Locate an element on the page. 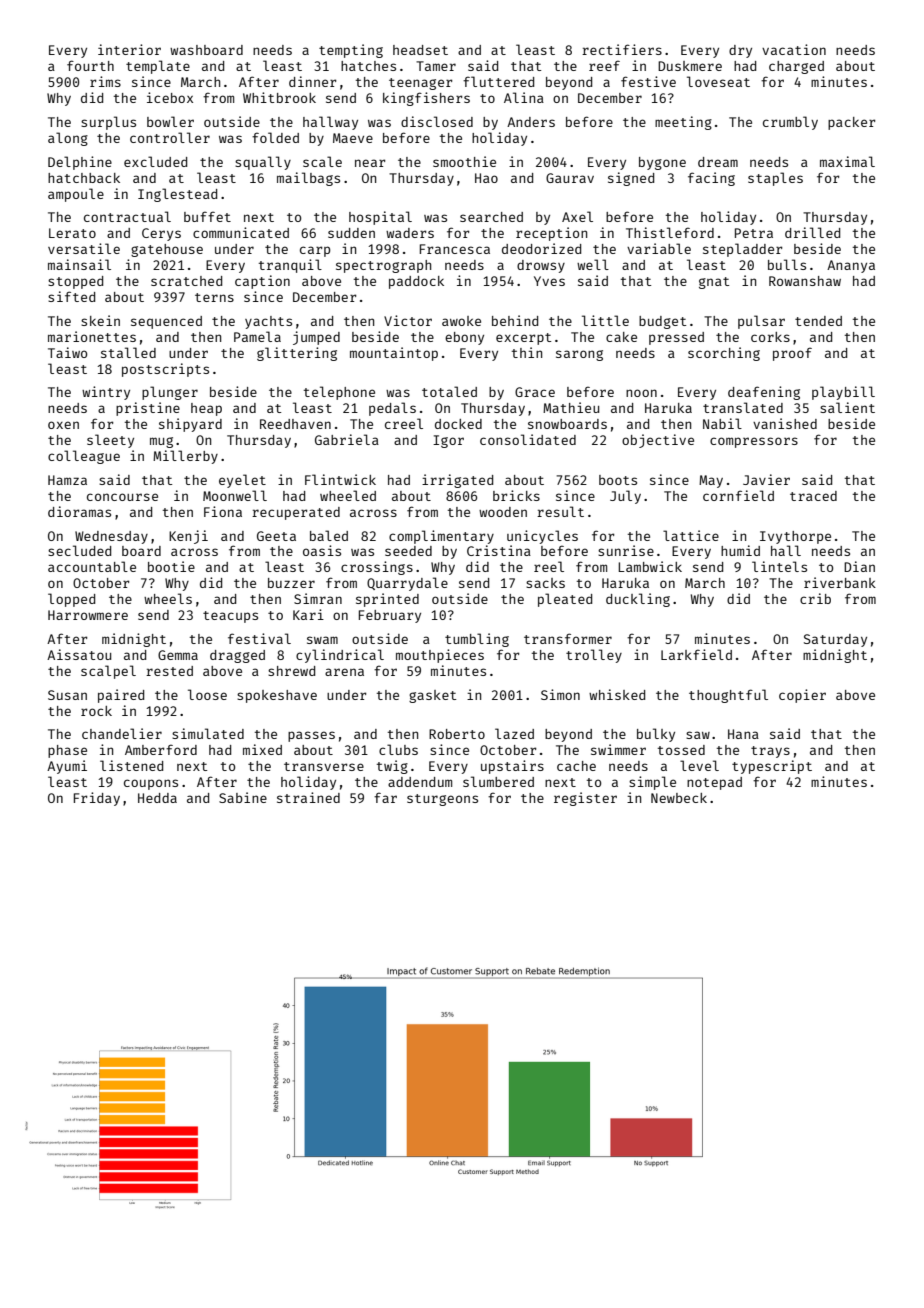 The image size is (924, 1308). bricks is located at coordinates (516, 495).
